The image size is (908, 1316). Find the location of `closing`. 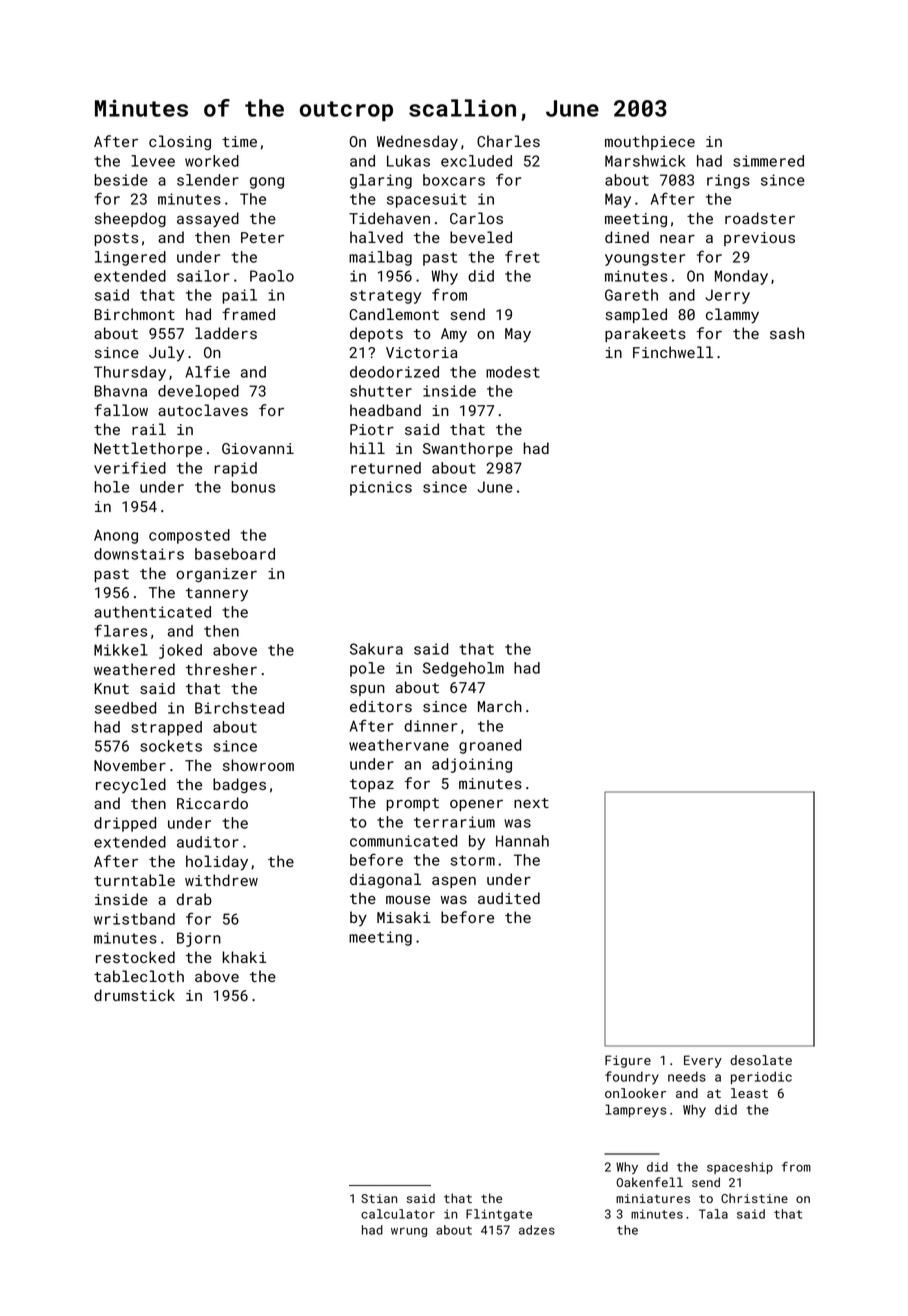

closing is located at coordinates (180, 142).
